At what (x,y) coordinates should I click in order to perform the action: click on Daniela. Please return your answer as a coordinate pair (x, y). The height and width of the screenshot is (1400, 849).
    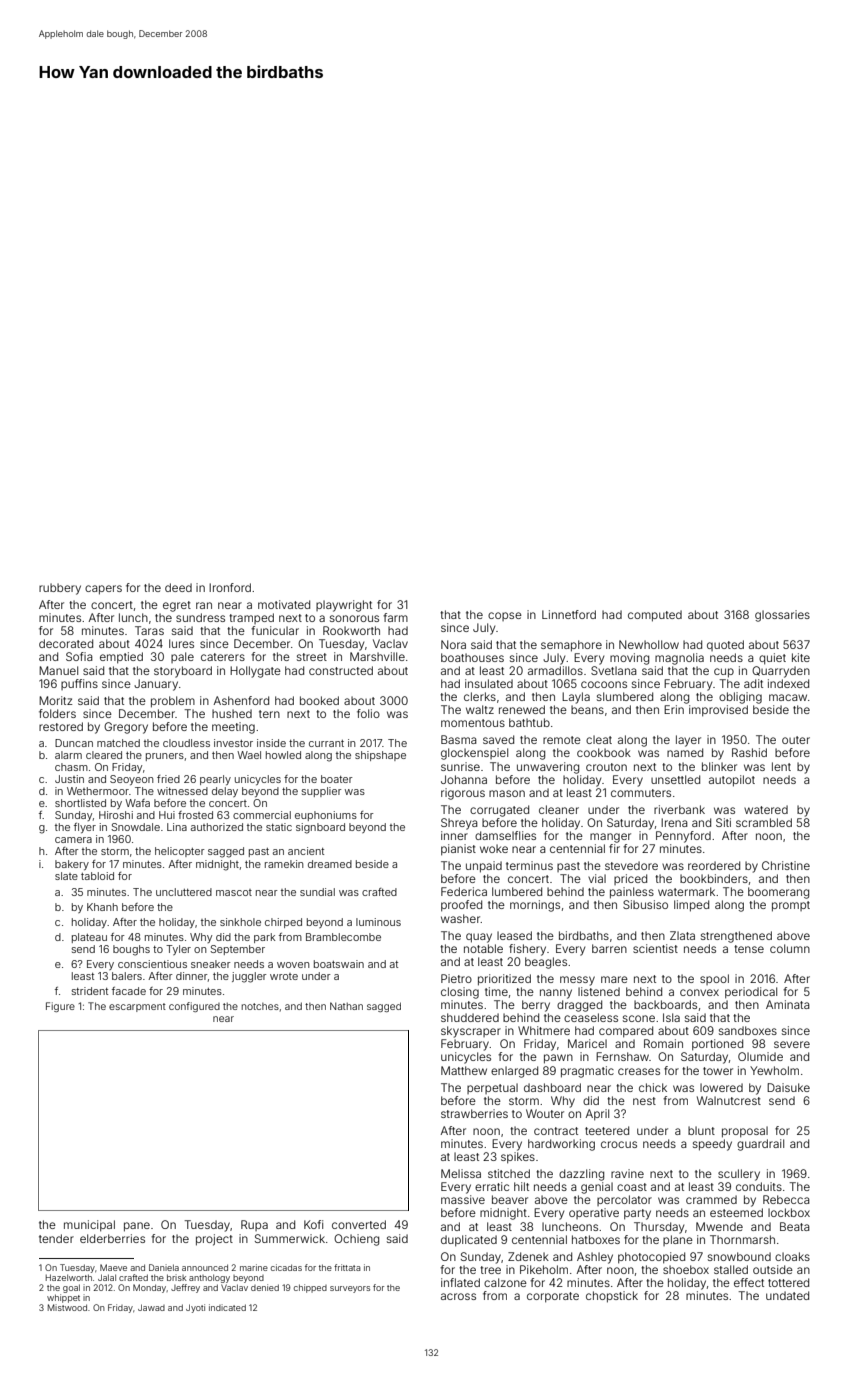
    Looking at the image, I should click on (164, 1267).
